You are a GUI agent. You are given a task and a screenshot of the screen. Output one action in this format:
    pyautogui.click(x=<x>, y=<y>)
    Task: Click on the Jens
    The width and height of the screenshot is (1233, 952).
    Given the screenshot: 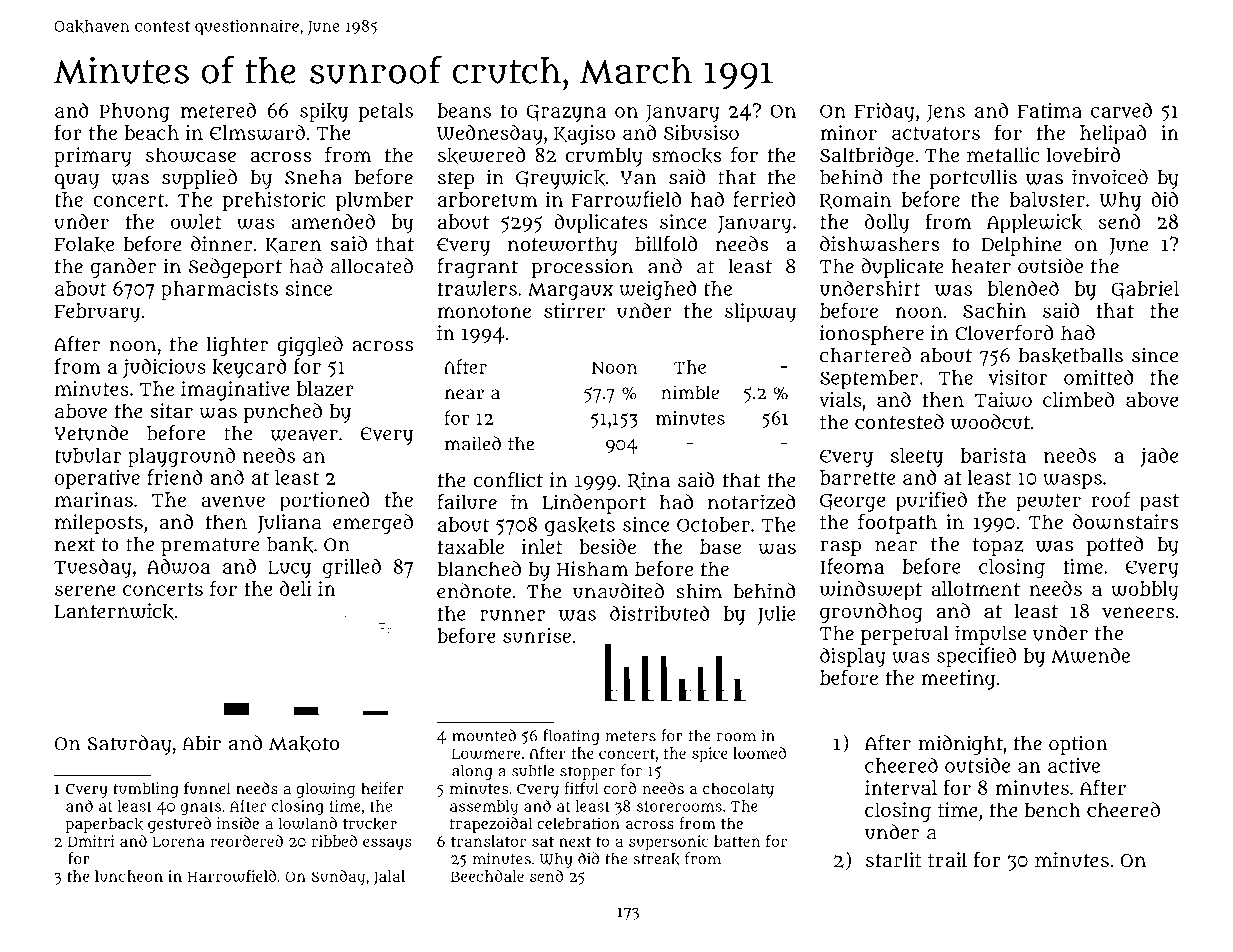 What is the action you would take?
    pyautogui.click(x=946, y=113)
